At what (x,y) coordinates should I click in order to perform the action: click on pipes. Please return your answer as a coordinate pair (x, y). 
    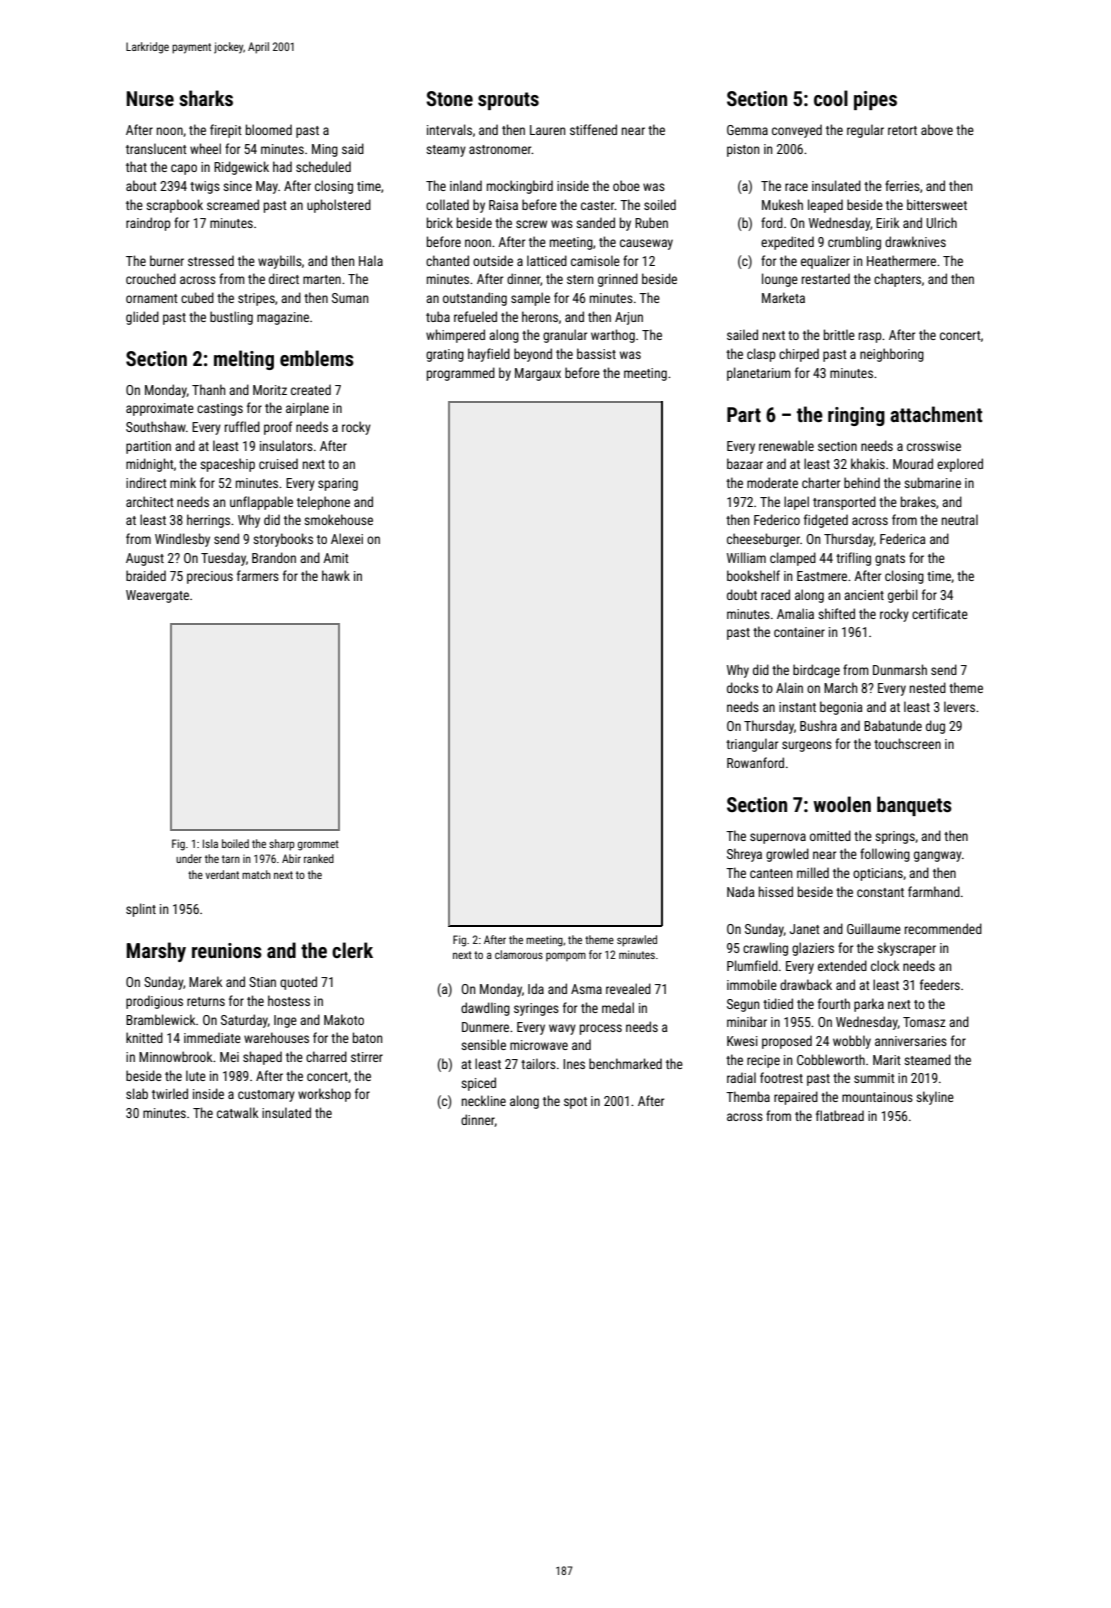
    Looking at the image, I should click on (875, 100).
